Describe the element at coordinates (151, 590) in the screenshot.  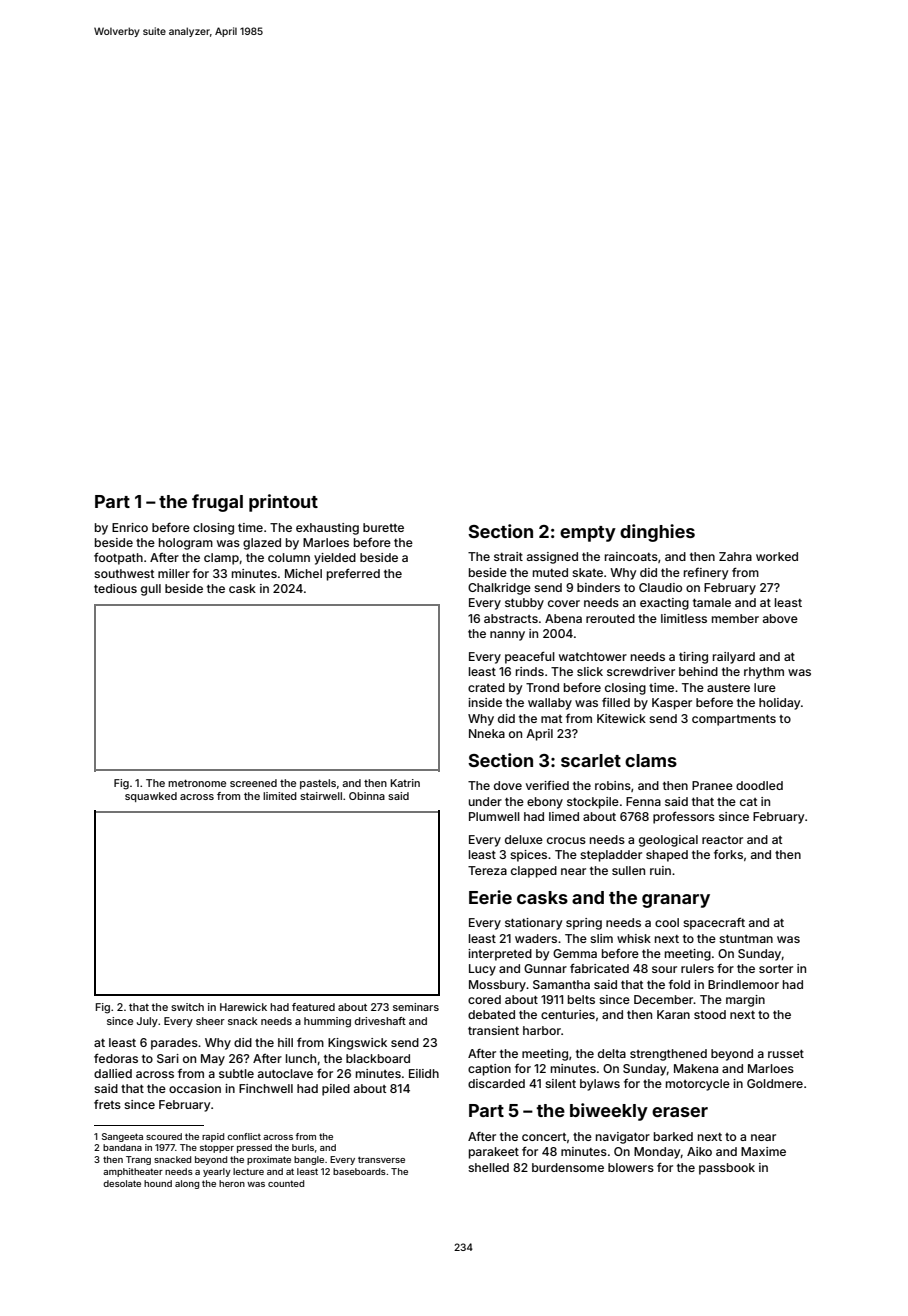
I see `gull` at that location.
